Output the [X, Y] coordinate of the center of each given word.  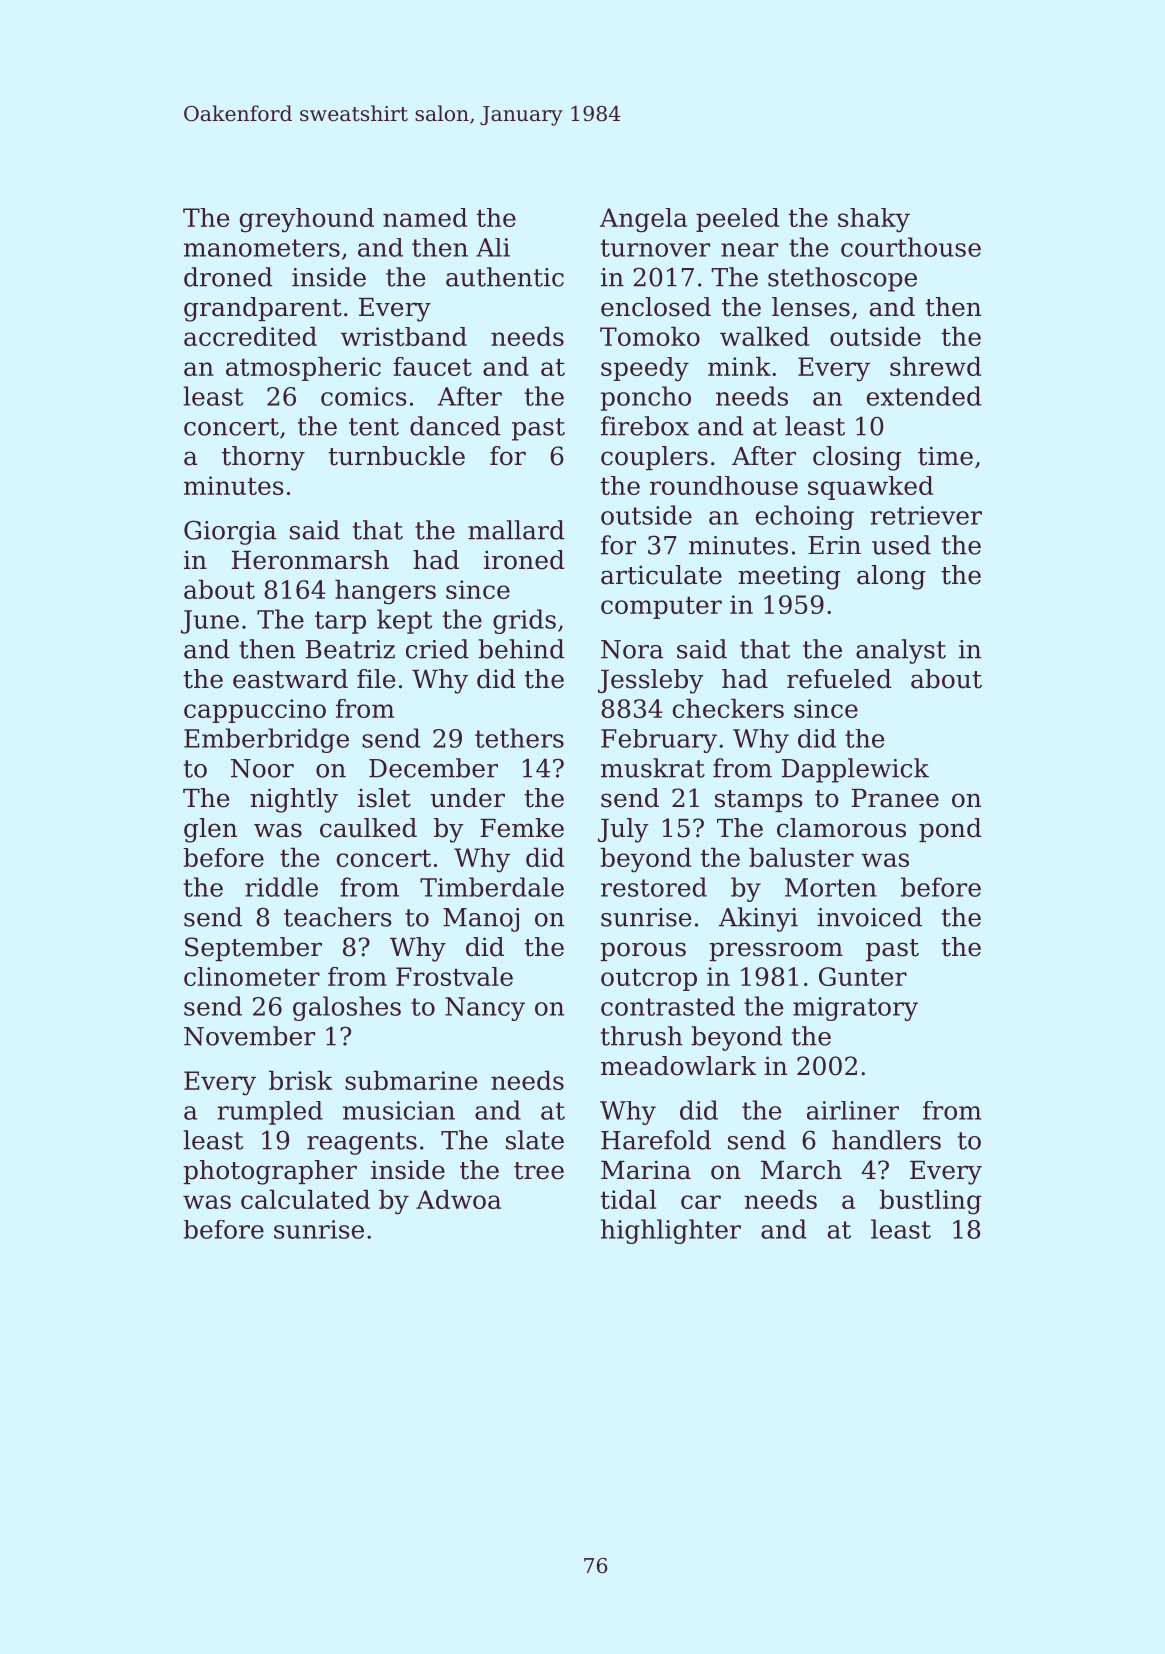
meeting [789, 577]
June [210, 622]
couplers [654, 458]
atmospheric [303, 368]
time [945, 456]
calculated [305, 1199]
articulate [661, 575]
